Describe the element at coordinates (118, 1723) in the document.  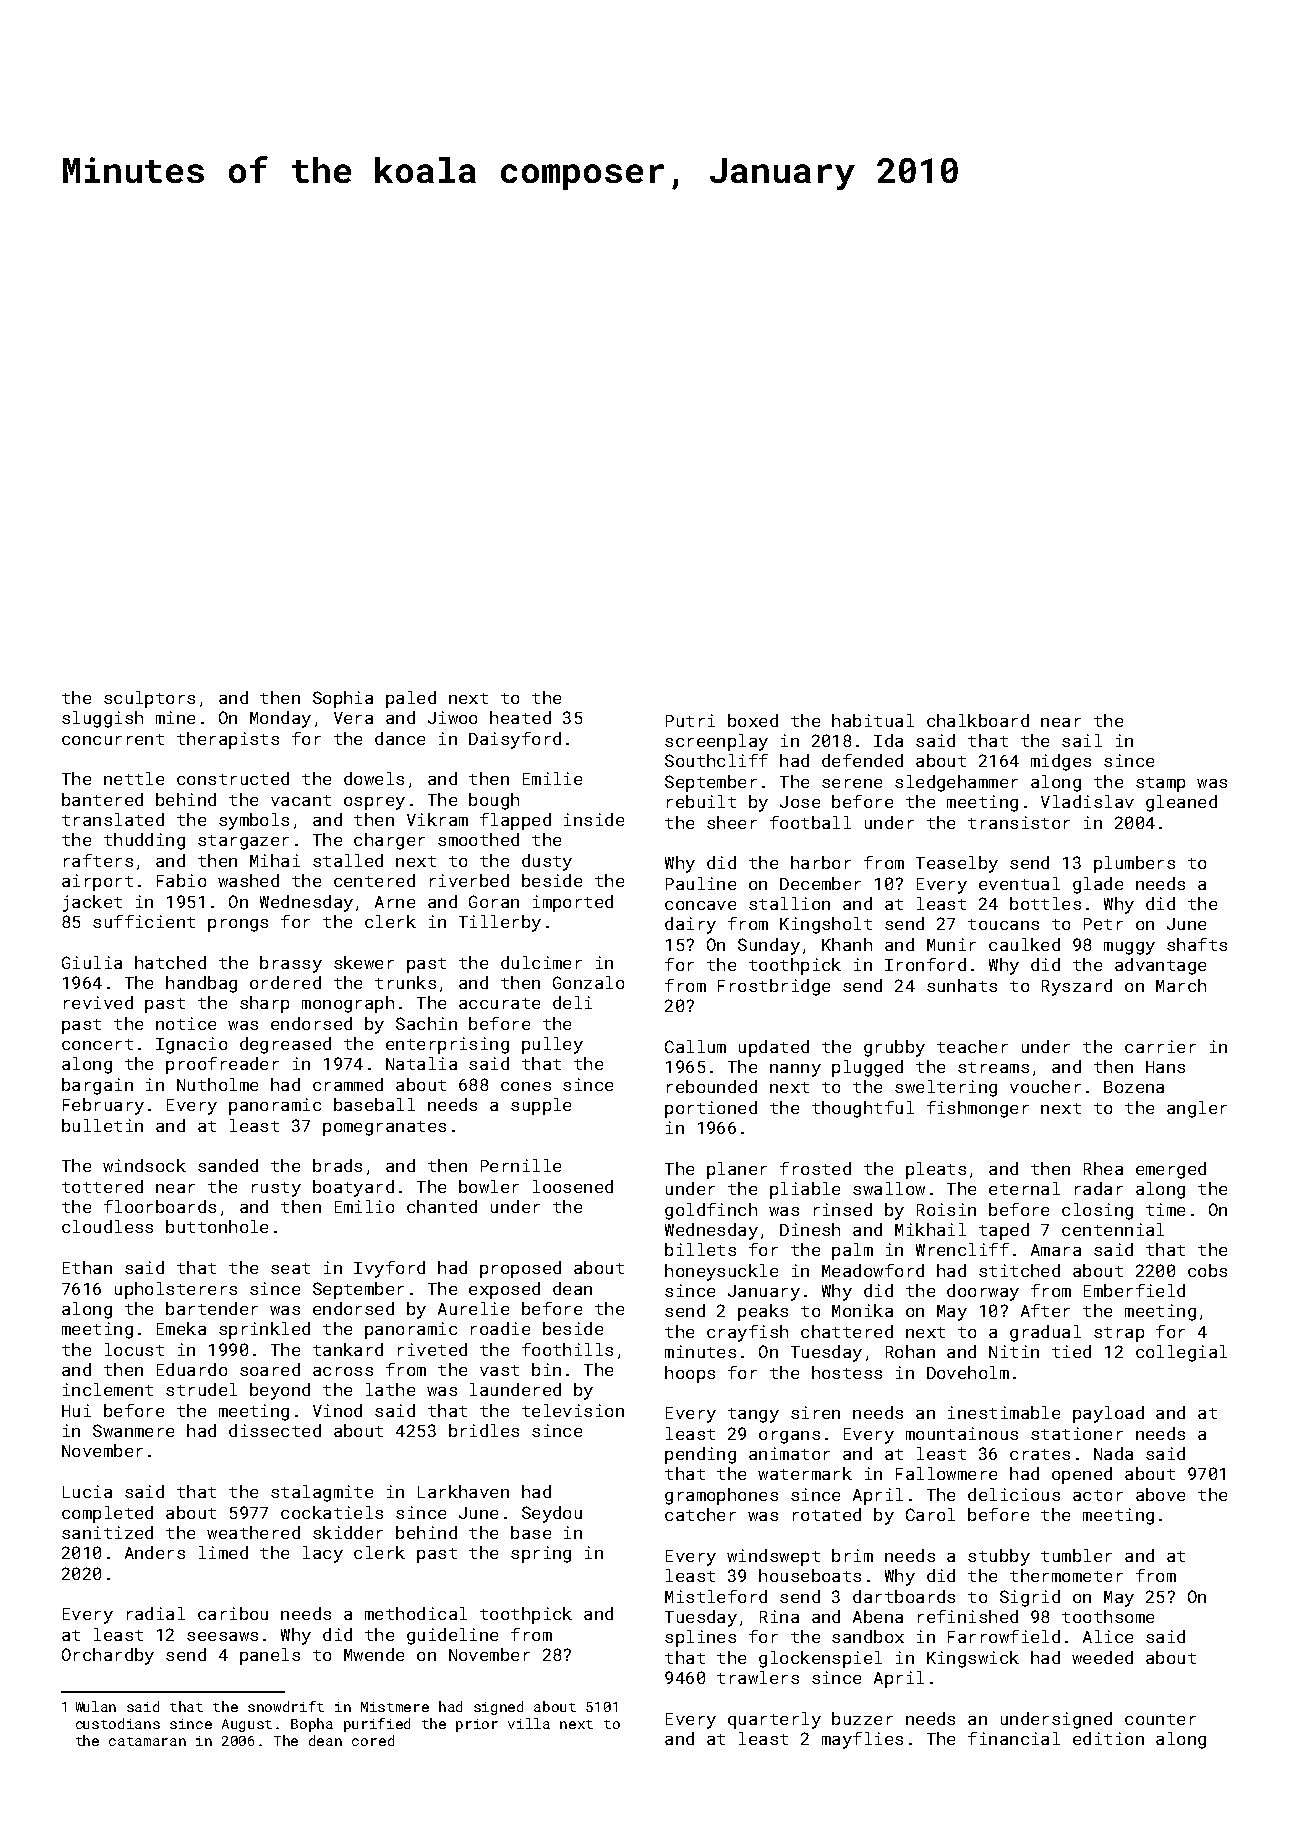
I see `custodians` at that location.
